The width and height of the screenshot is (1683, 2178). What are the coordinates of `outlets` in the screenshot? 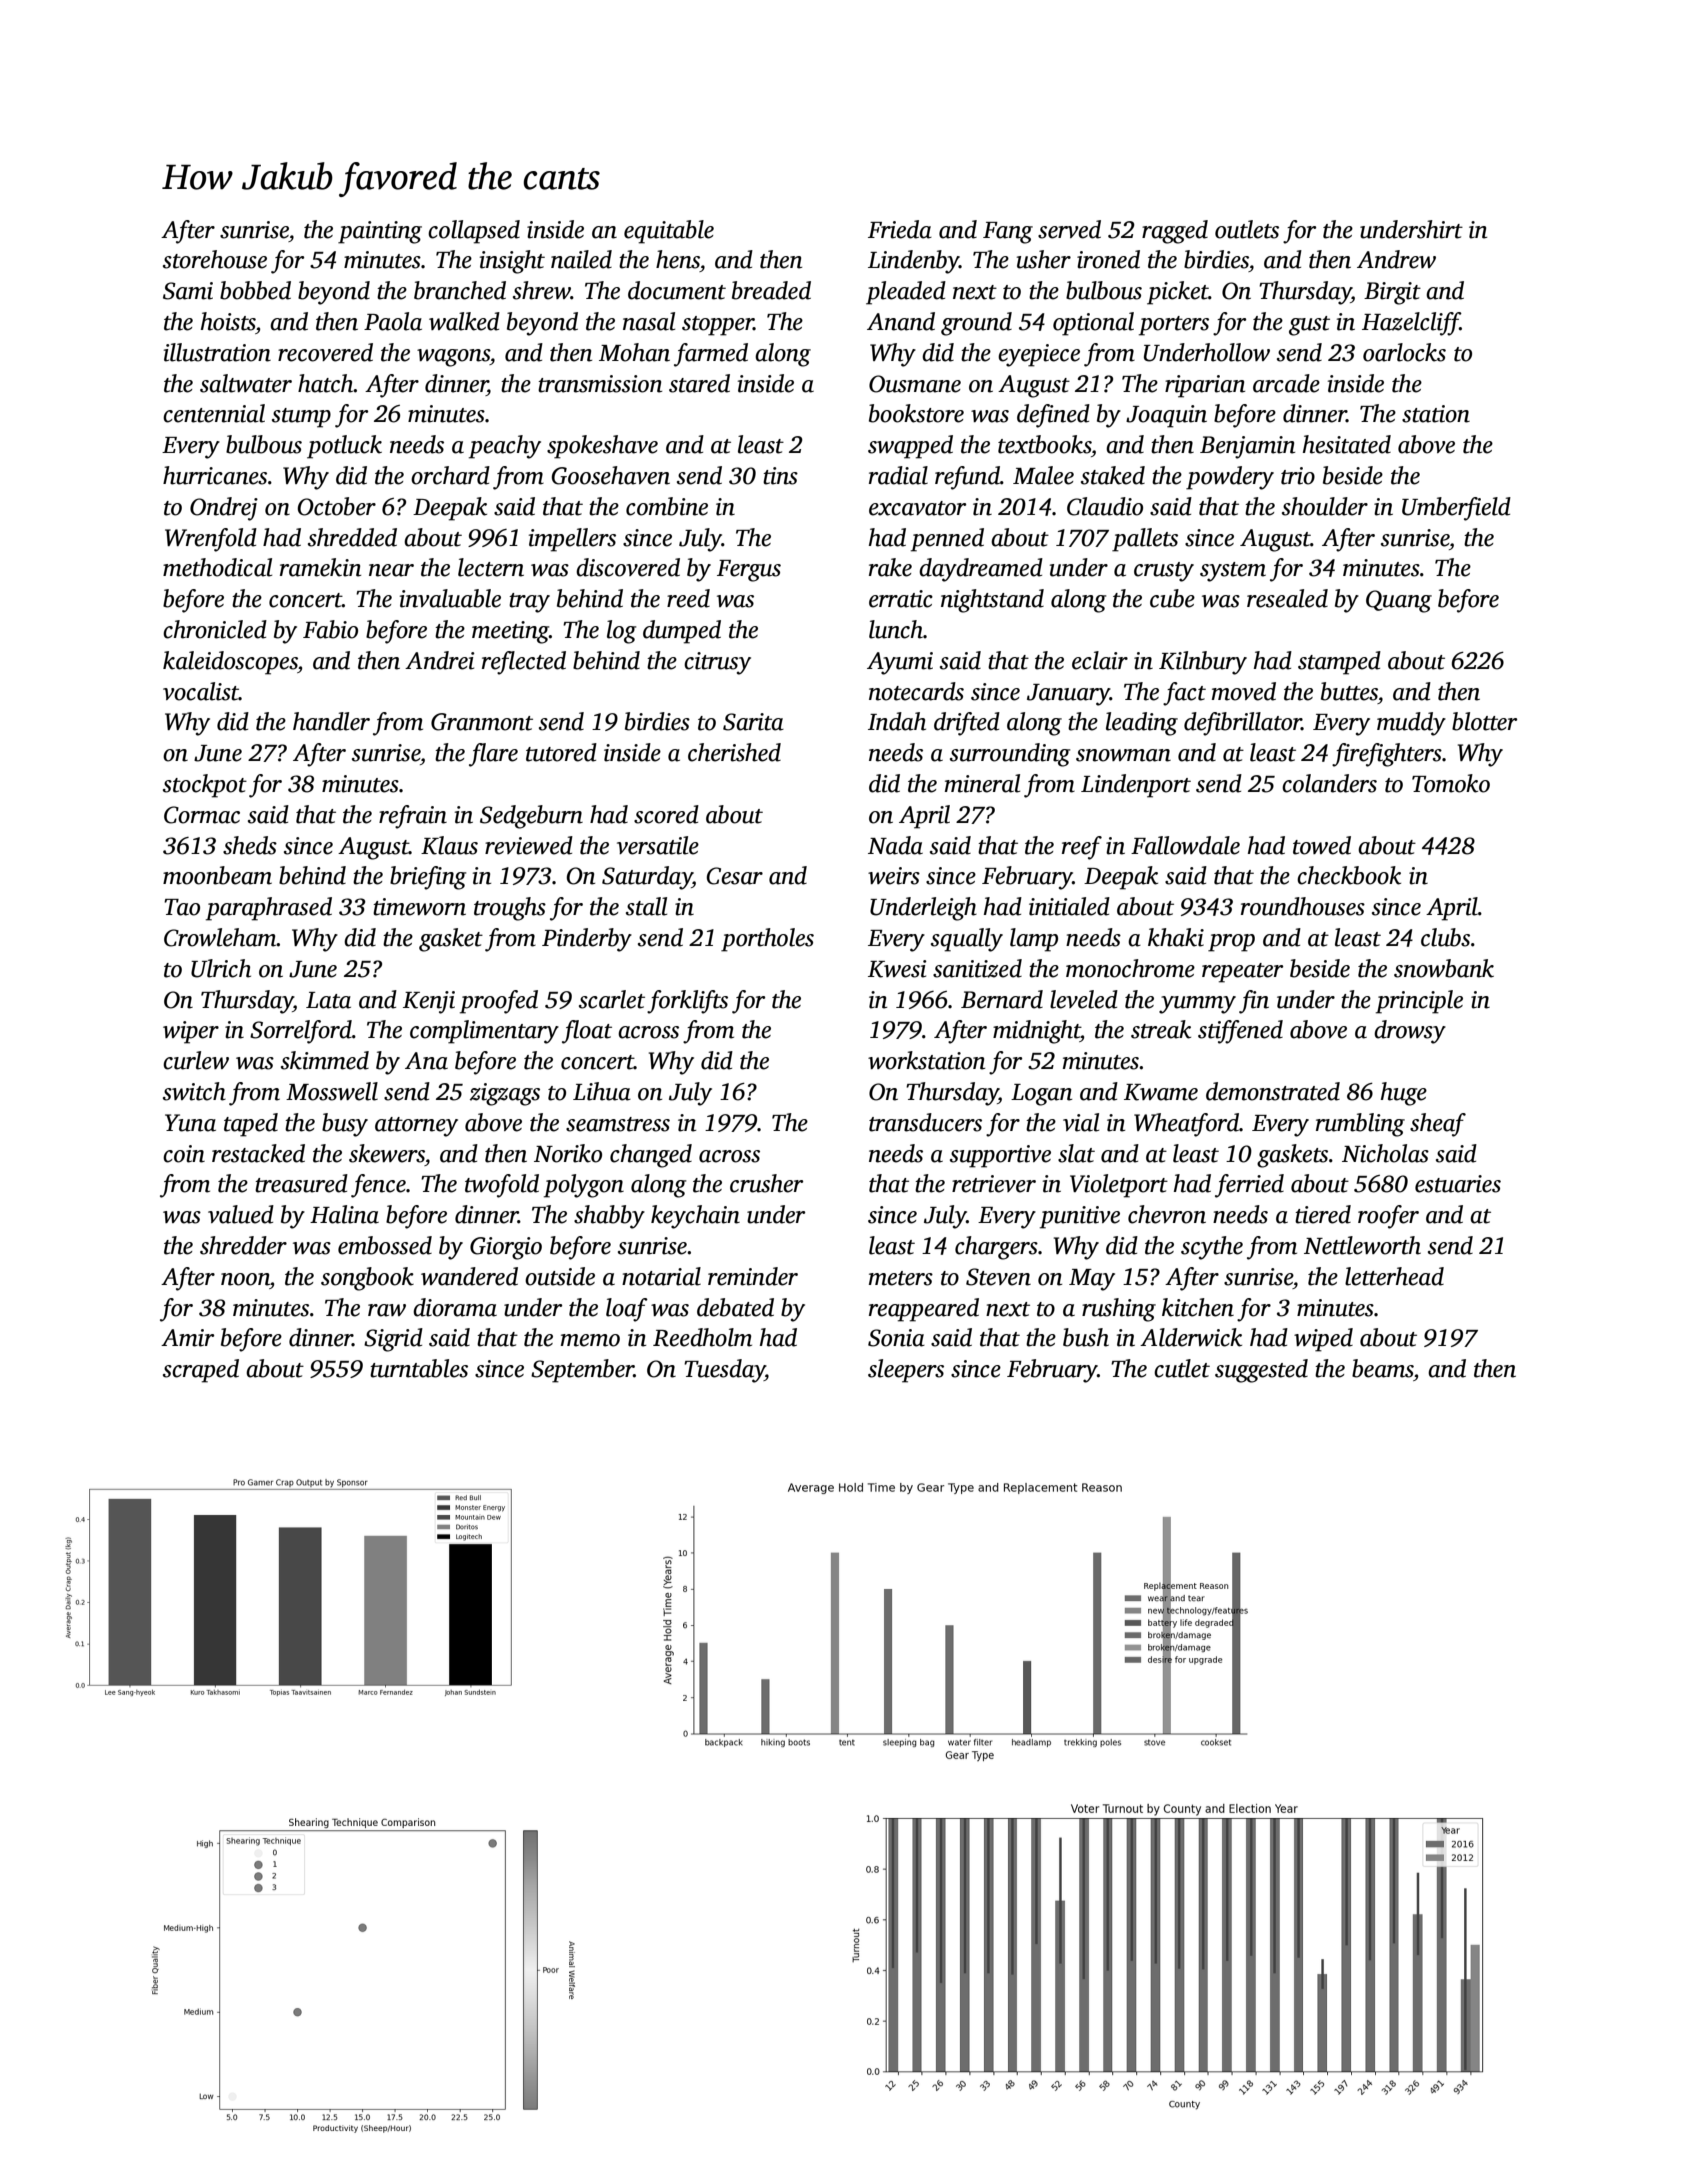 It's located at (1247, 229).
